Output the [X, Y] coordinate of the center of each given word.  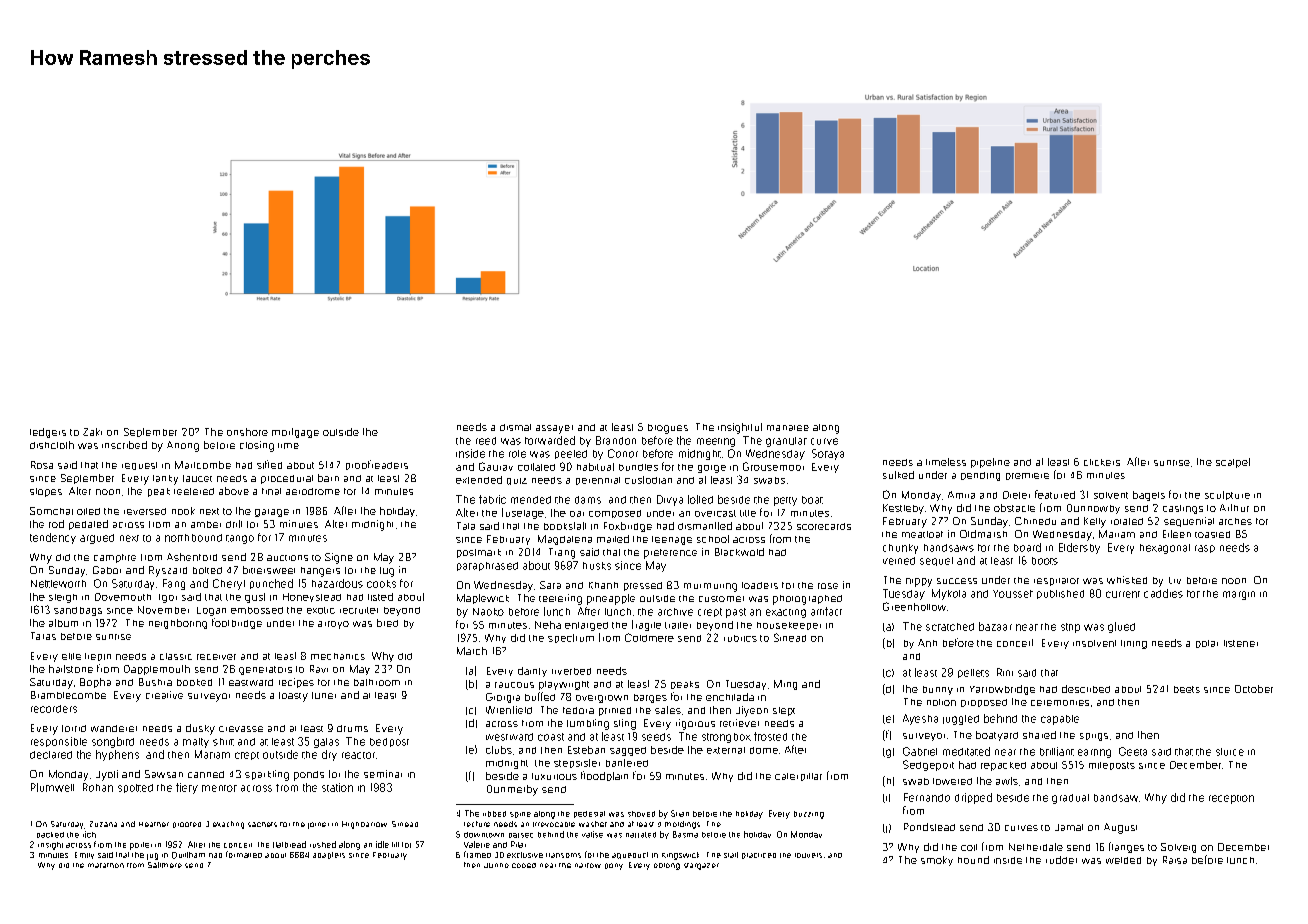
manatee [788, 428]
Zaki [92, 432]
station [337, 787]
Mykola [949, 594]
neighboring [178, 624]
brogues [668, 429]
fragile [646, 625]
